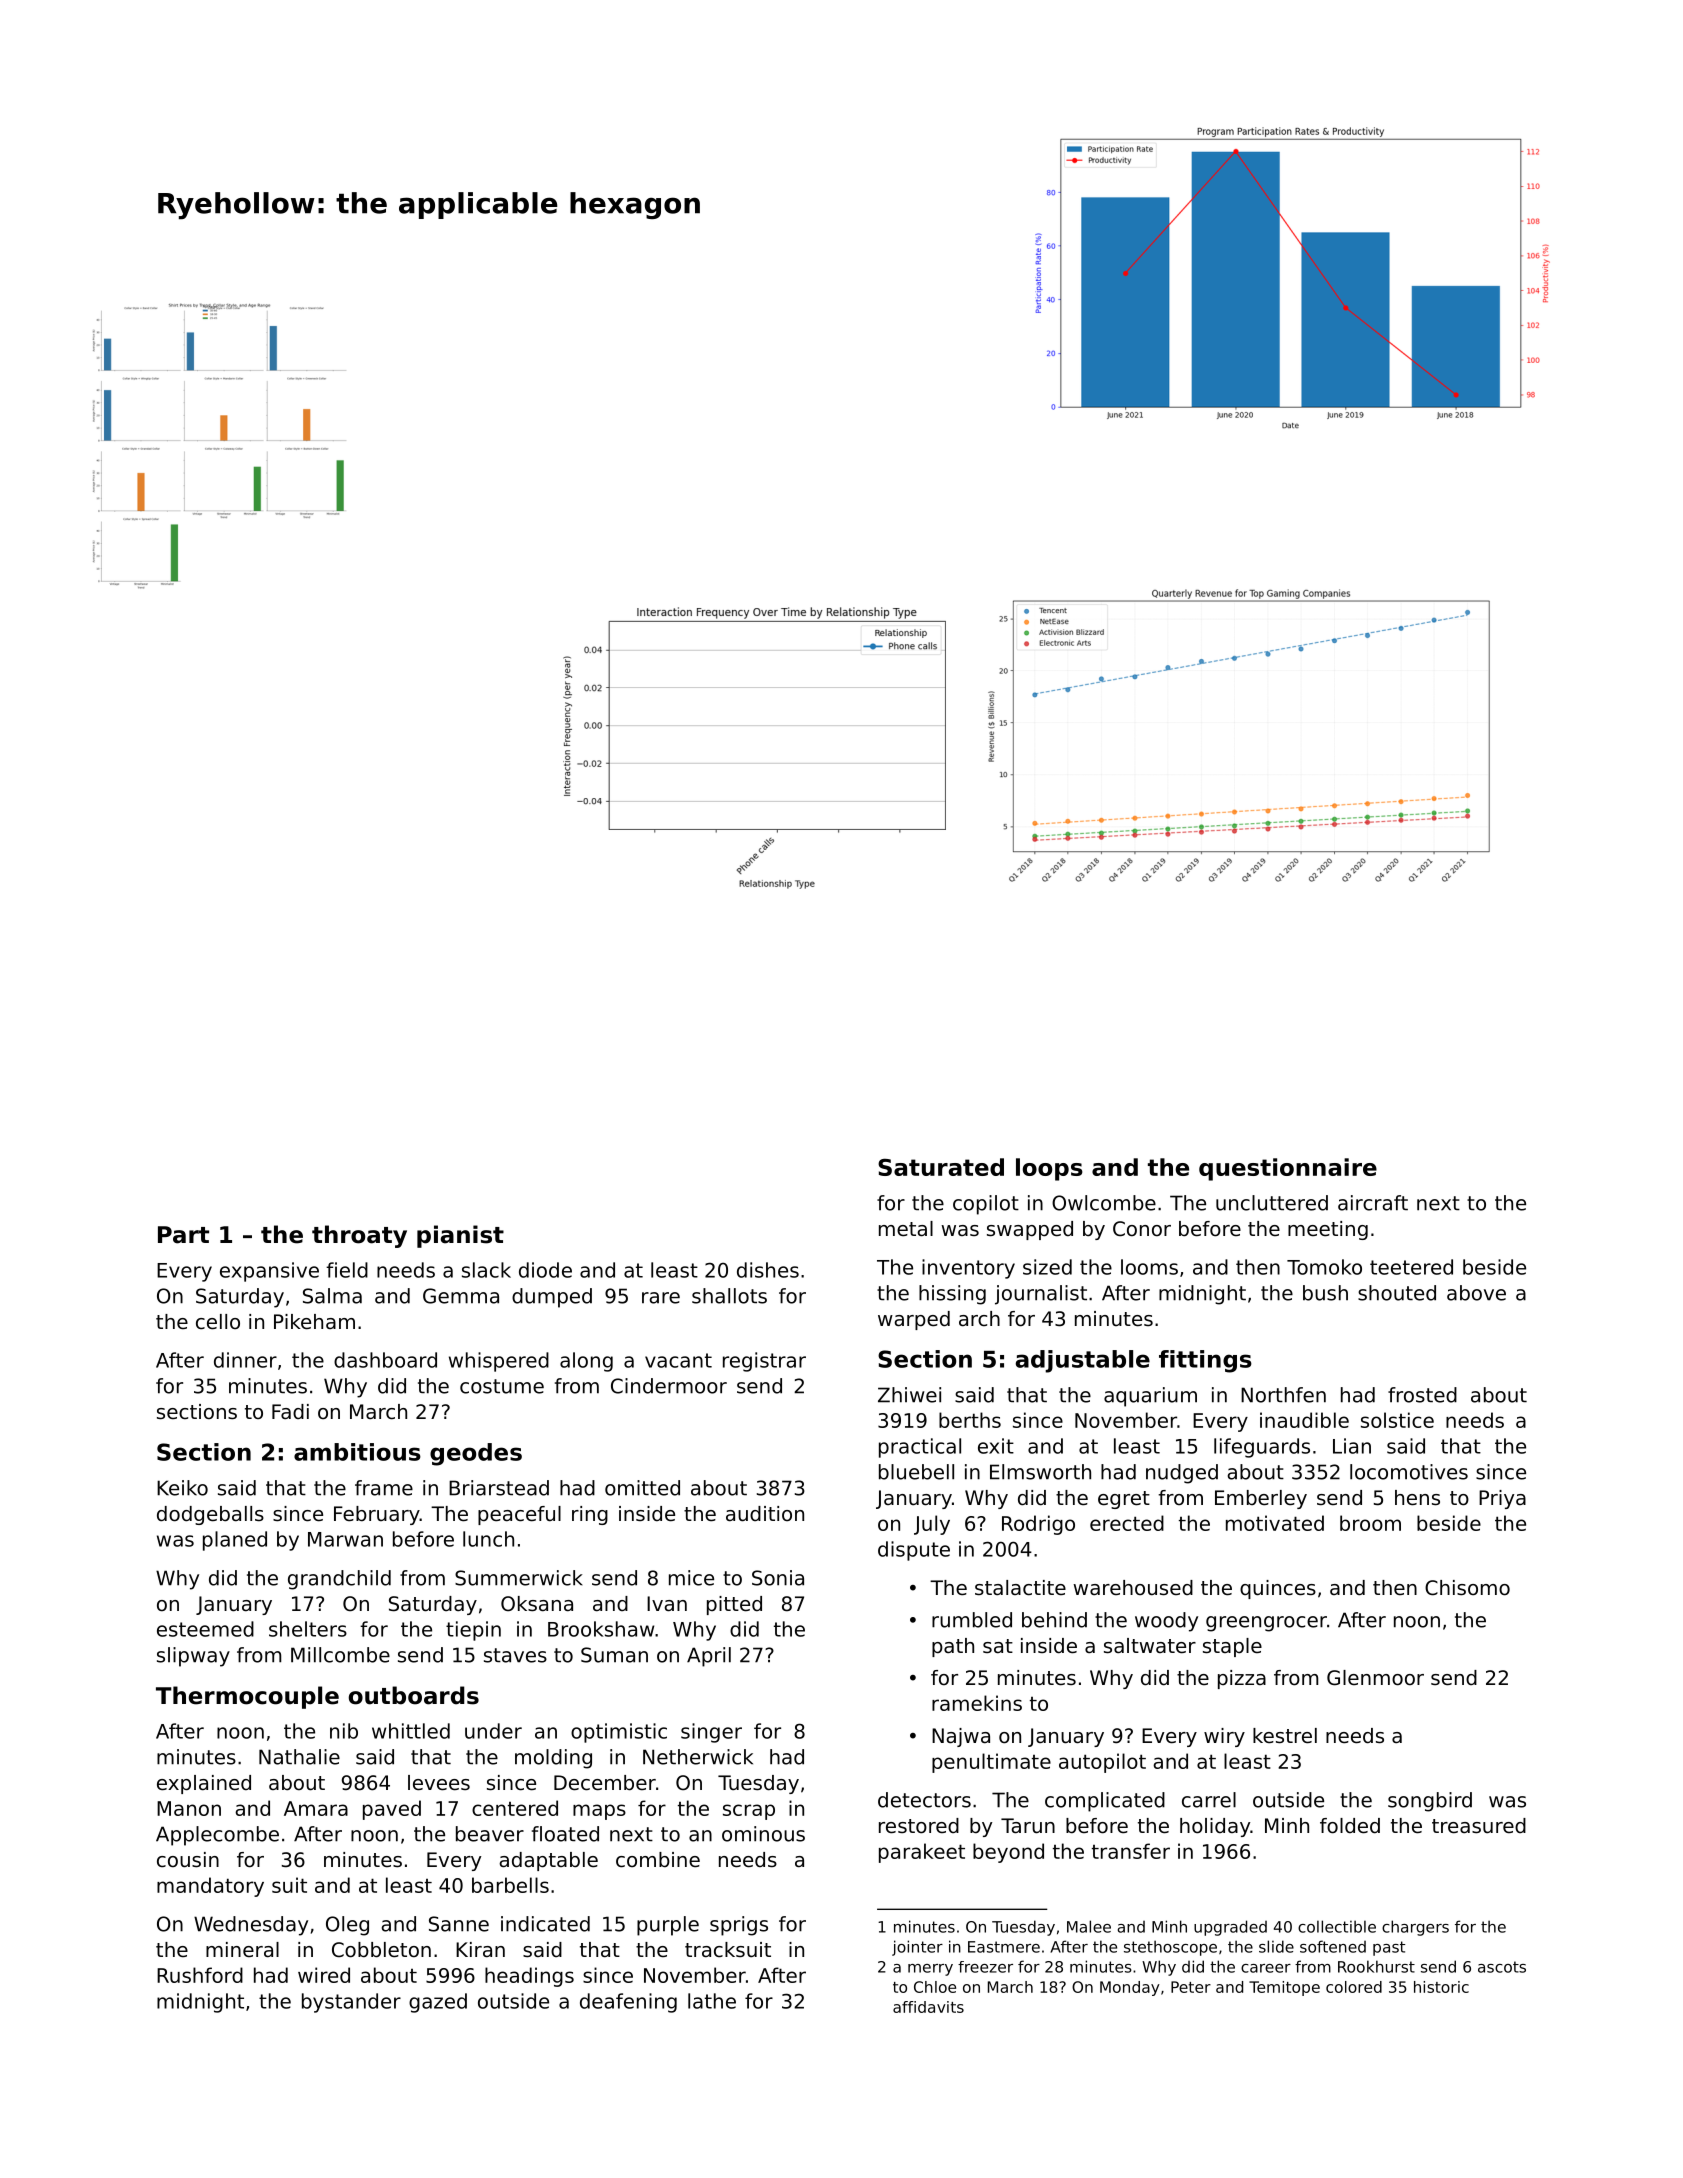  What do you see at coordinates (324, 1975) in the image?
I see `wired` at bounding box center [324, 1975].
